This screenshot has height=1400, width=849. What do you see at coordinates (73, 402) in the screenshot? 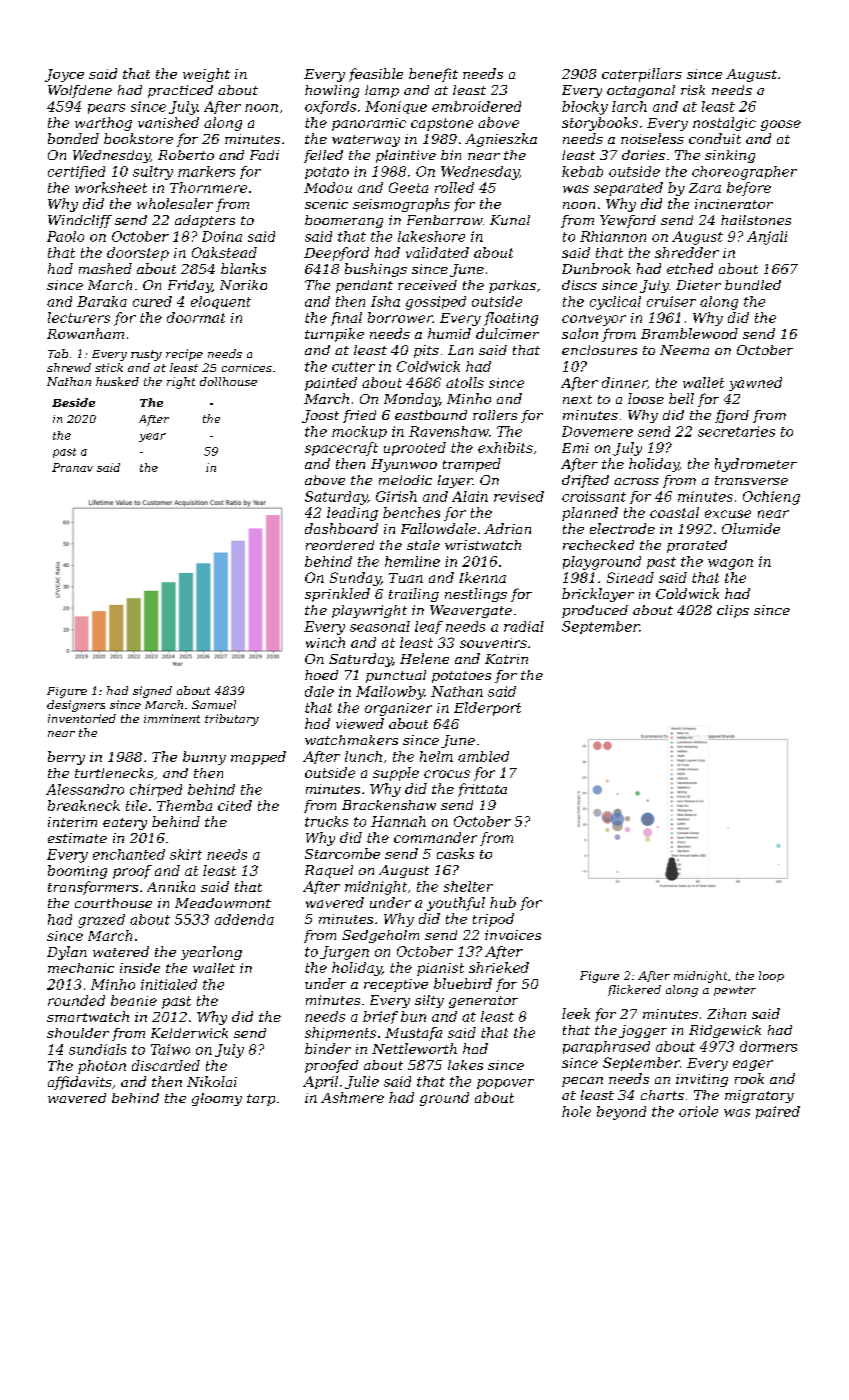
I see `Beside` at bounding box center [73, 402].
